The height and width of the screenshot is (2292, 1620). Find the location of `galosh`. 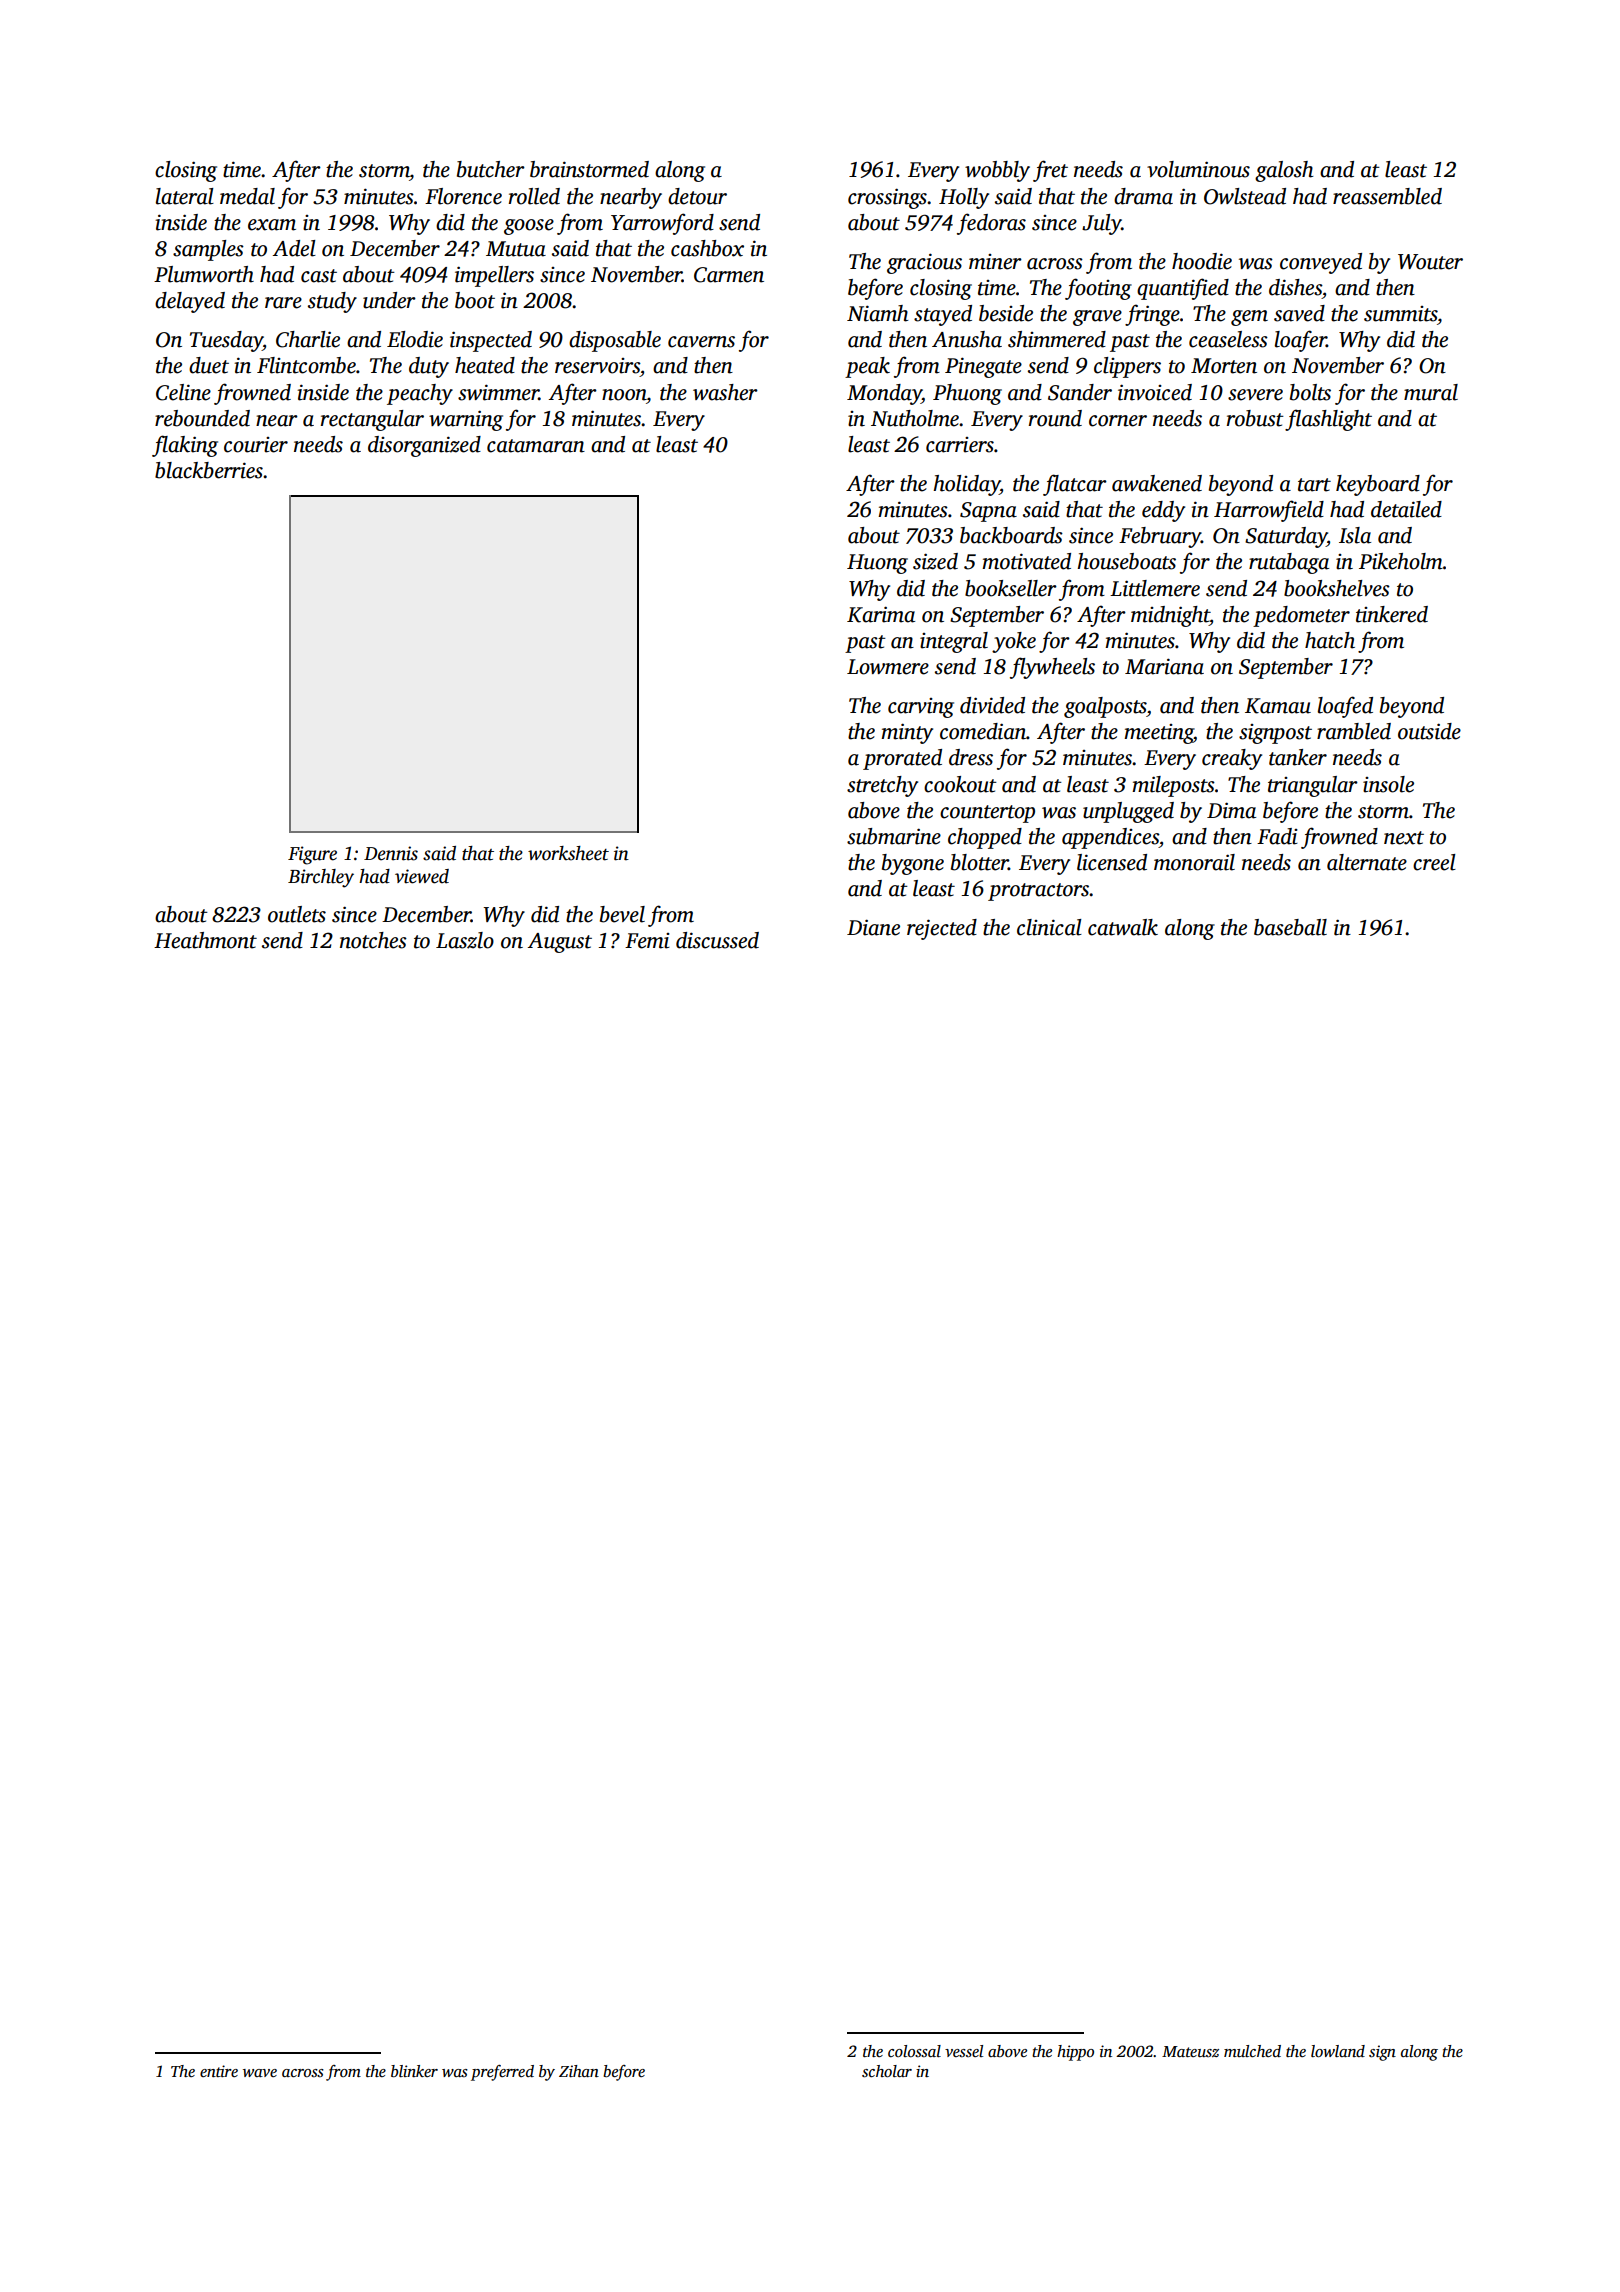

galosh is located at coordinates (1284, 171).
